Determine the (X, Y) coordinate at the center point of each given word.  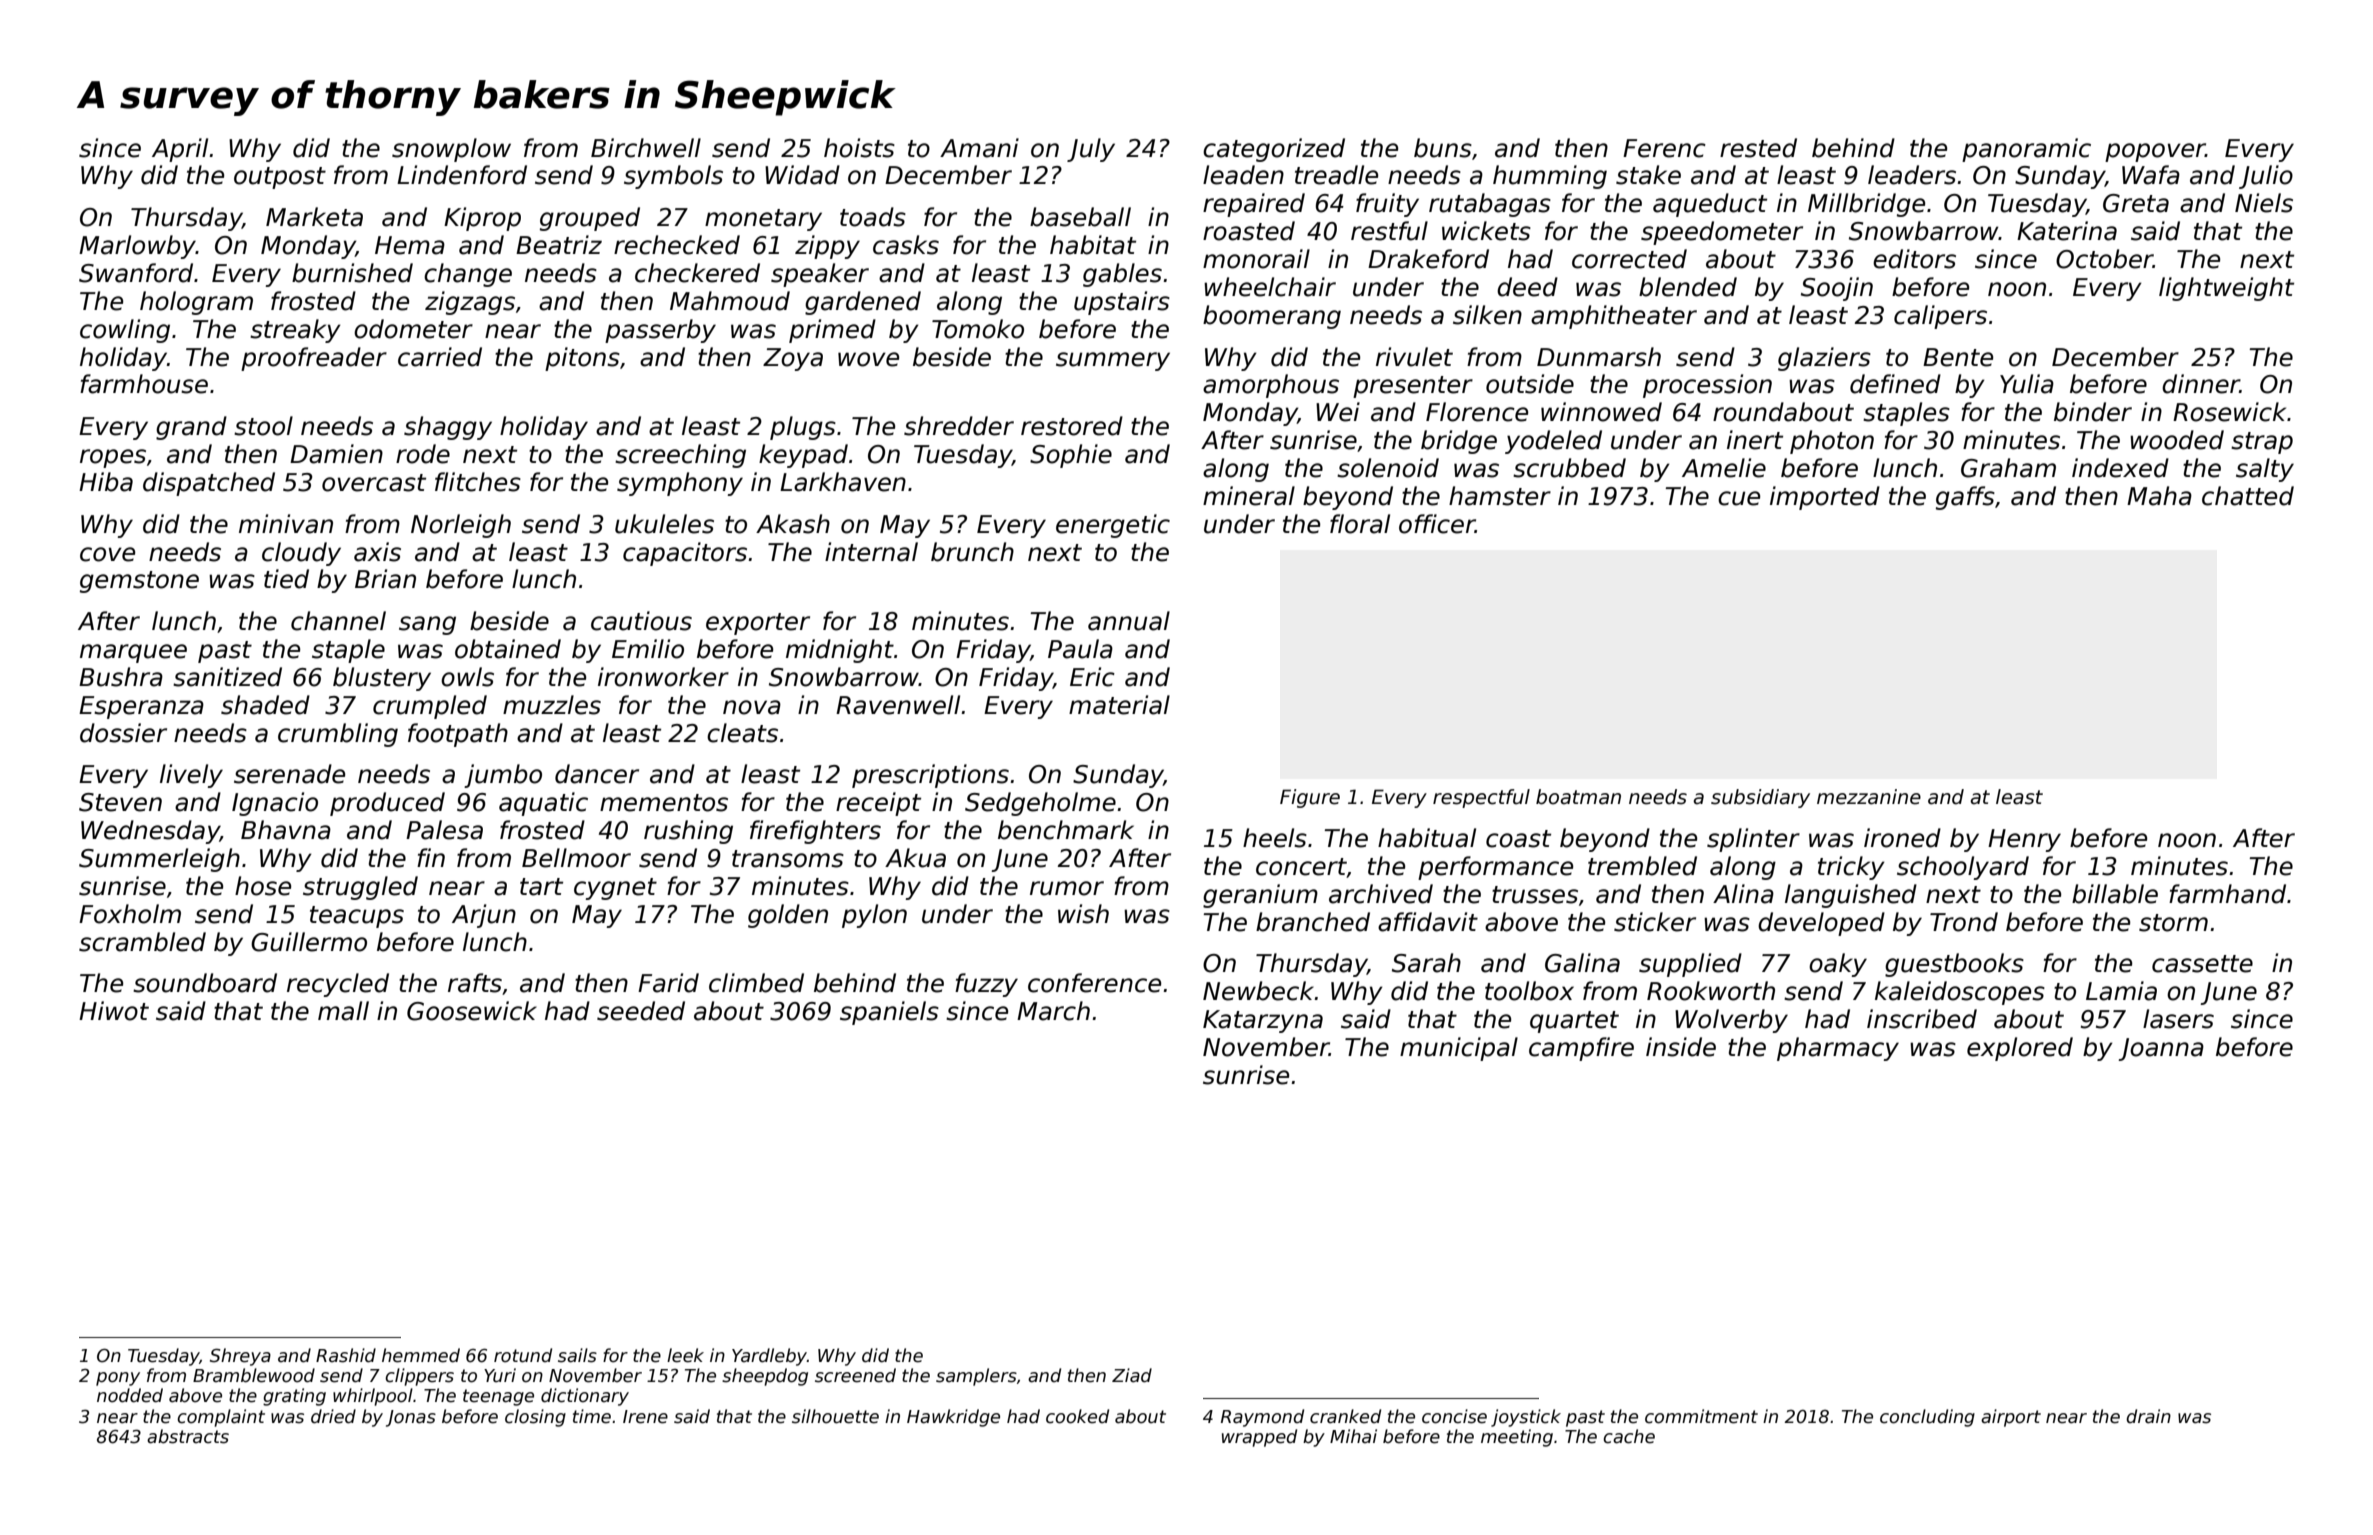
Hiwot (114, 1011)
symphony (680, 484)
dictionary (585, 1397)
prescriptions (930, 776)
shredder (959, 426)
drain (2148, 1416)
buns (1443, 148)
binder (2093, 412)
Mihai (1353, 1436)
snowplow (451, 150)
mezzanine (1869, 797)
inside (1681, 1047)
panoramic (2026, 150)
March (1053, 1011)
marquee (133, 653)
